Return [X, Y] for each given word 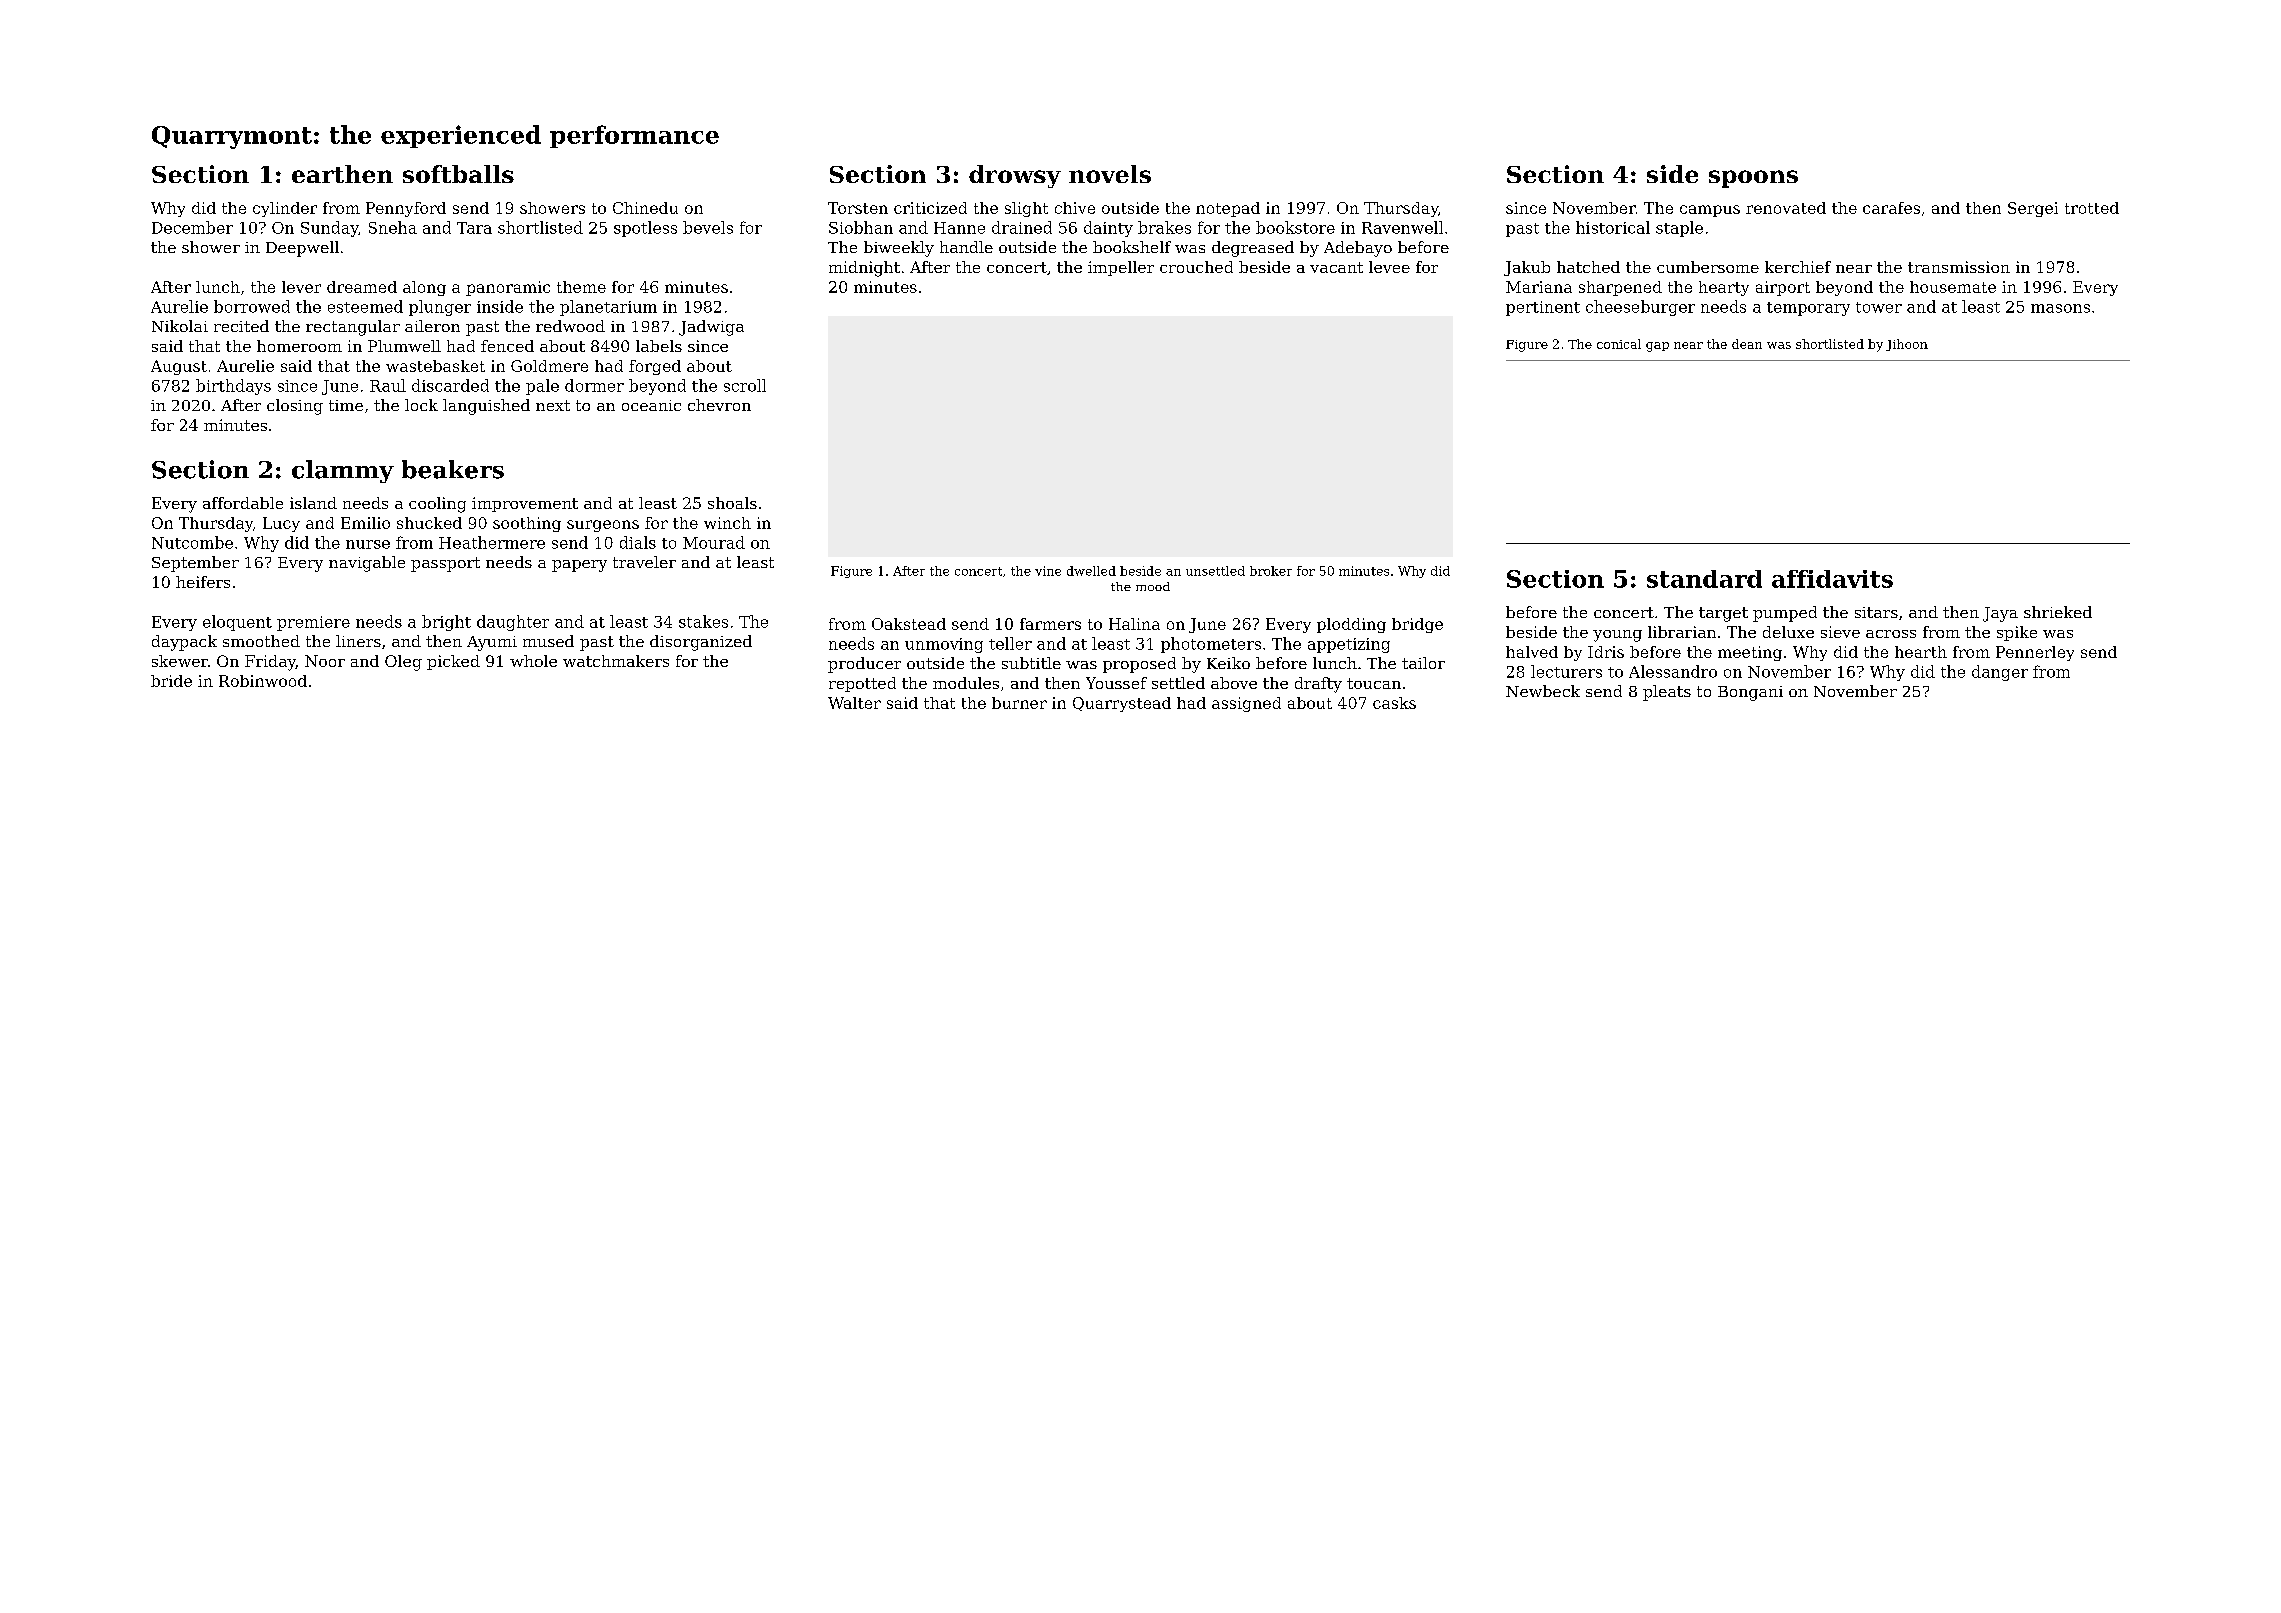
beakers [453, 469]
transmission [1959, 267]
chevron [719, 405]
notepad [1228, 209]
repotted [862, 684]
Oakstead [909, 624]
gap [1657, 347]
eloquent [237, 623]
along [424, 288]
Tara [474, 228]
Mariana [1539, 287]
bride [171, 681]
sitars [1876, 612]
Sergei [2033, 209]
